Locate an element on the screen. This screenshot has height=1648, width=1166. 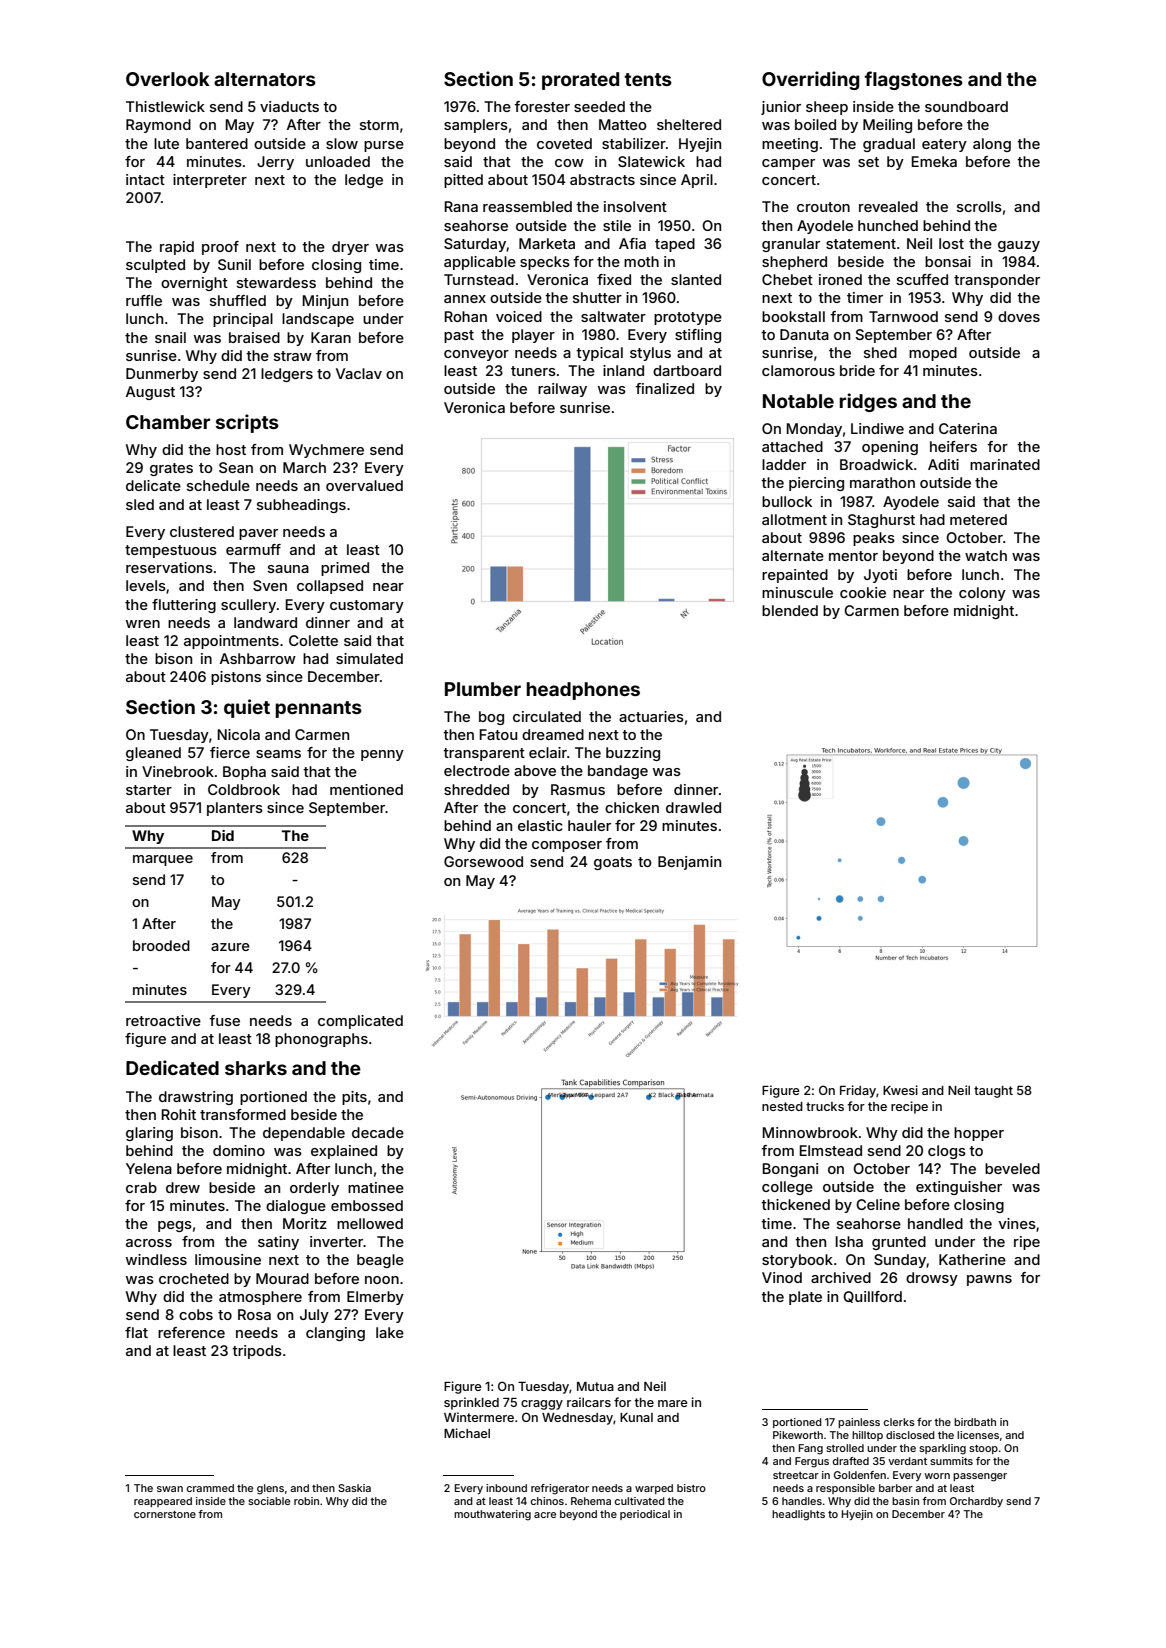
bistro is located at coordinates (691, 1488).
